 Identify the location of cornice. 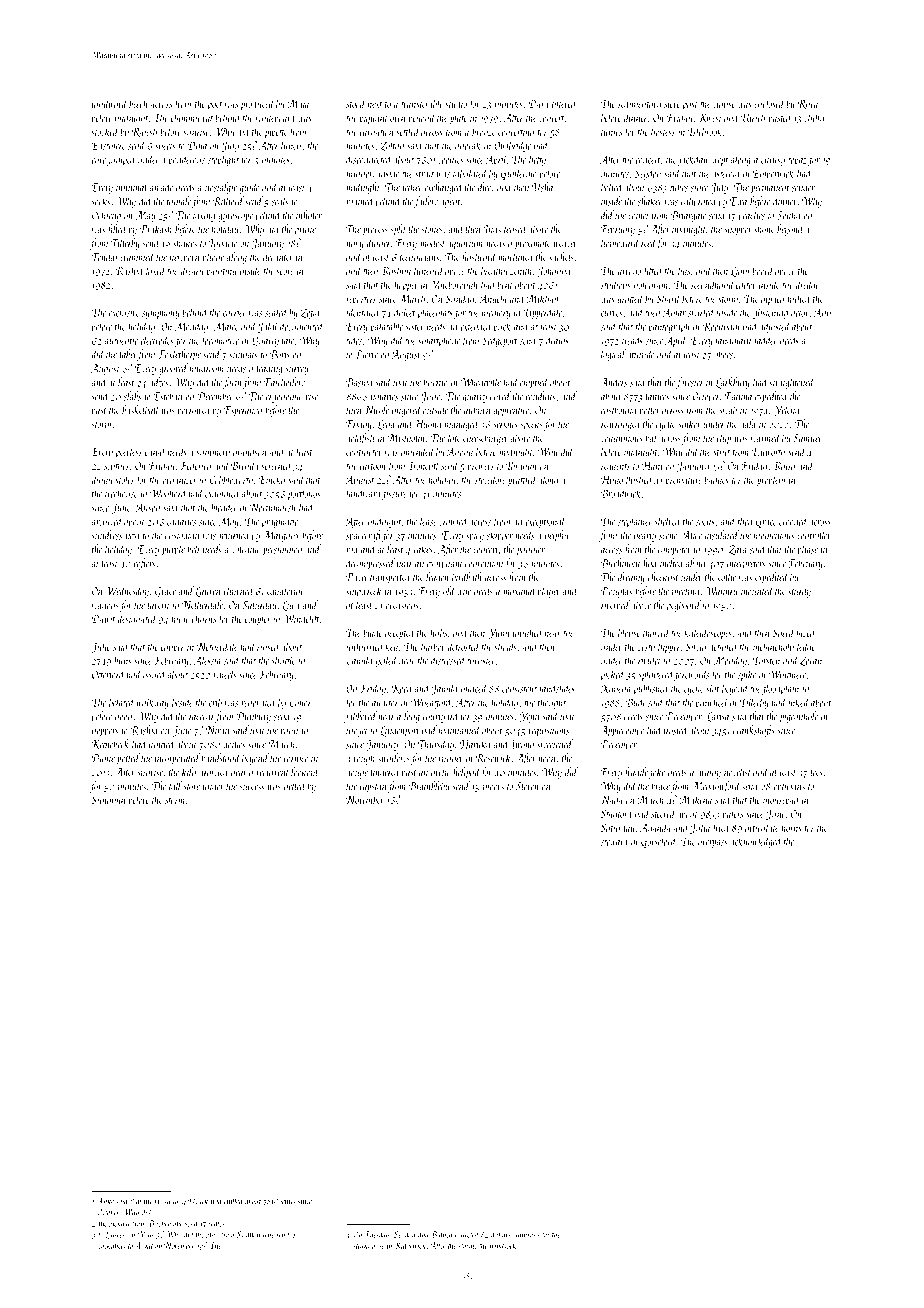
(296, 759).
